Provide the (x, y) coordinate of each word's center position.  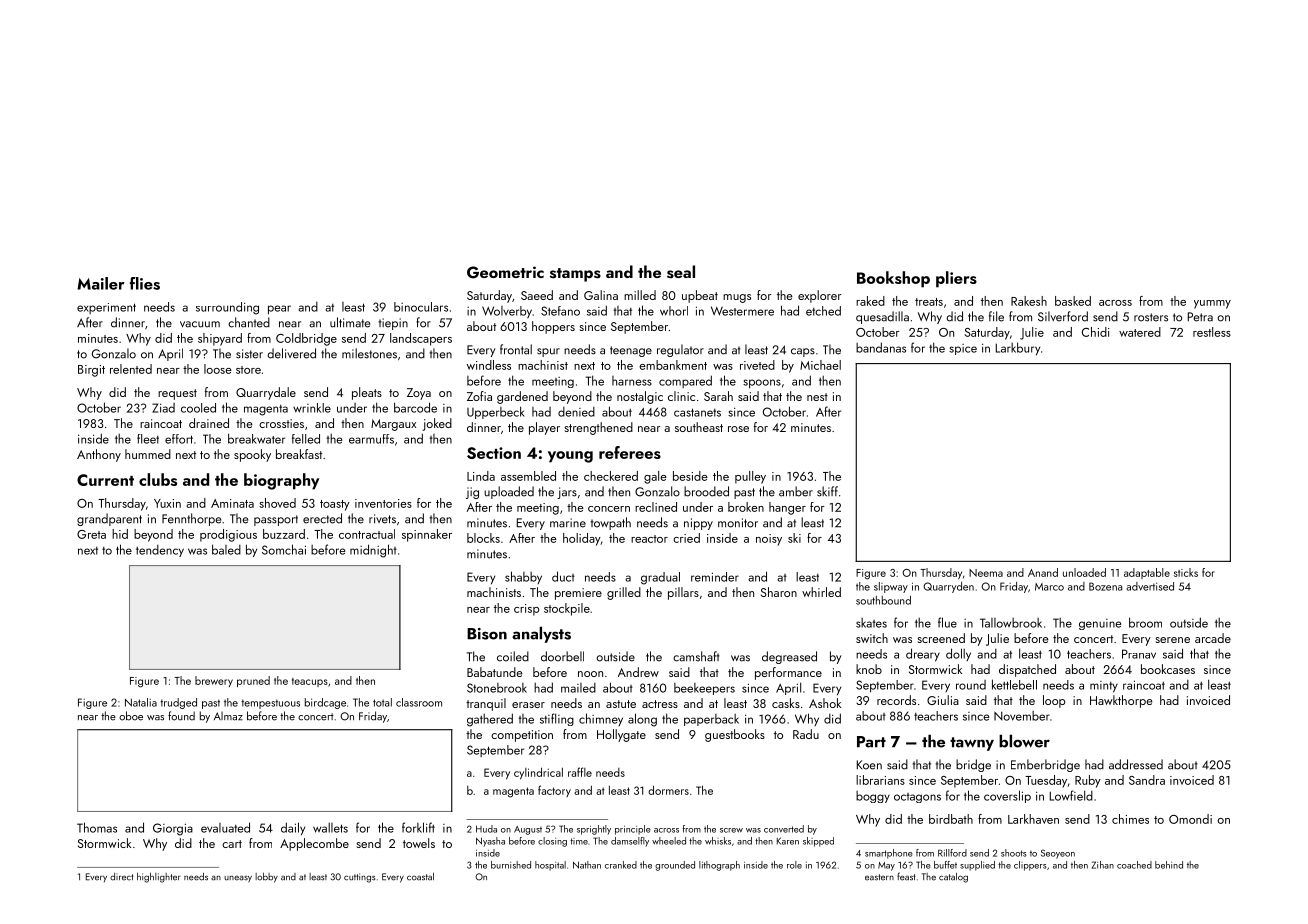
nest (817, 397)
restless (1212, 332)
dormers (668, 790)
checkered (611, 476)
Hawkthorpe (1121, 701)
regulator (680, 350)
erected (322, 518)
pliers (956, 279)
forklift (418, 827)
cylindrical (538, 773)
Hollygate (621, 735)
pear (279, 310)
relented (131, 369)
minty (1104, 687)
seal (681, 272)
